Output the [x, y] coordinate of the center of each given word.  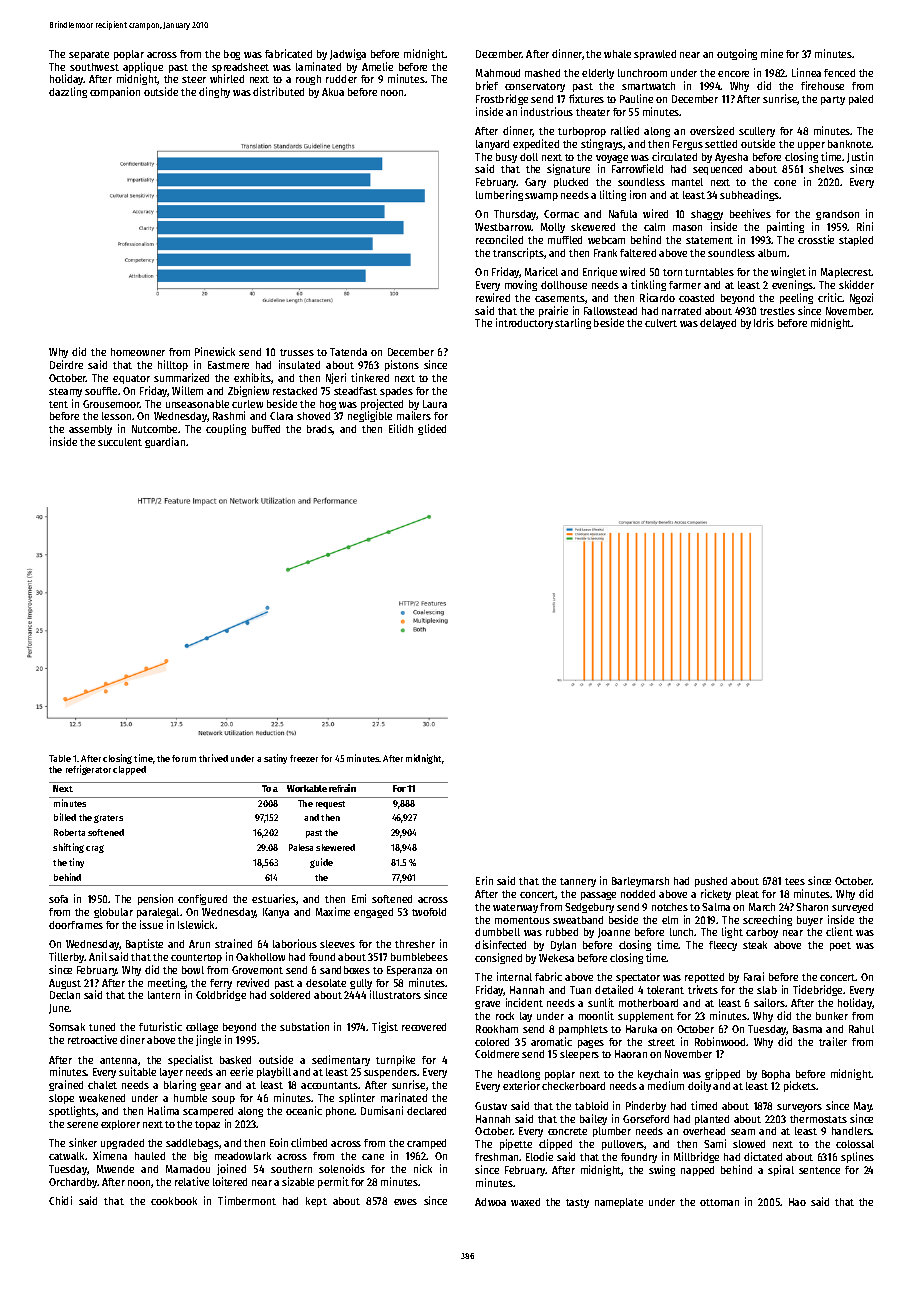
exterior [521, 1085]
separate [89, 55]
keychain [658, 1074]
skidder [856, 284]
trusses [297, 352]
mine [772, 53]
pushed [711, 882]
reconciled [499, 239]
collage [202, 1028]
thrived [213, 758]
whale [617, 54]
